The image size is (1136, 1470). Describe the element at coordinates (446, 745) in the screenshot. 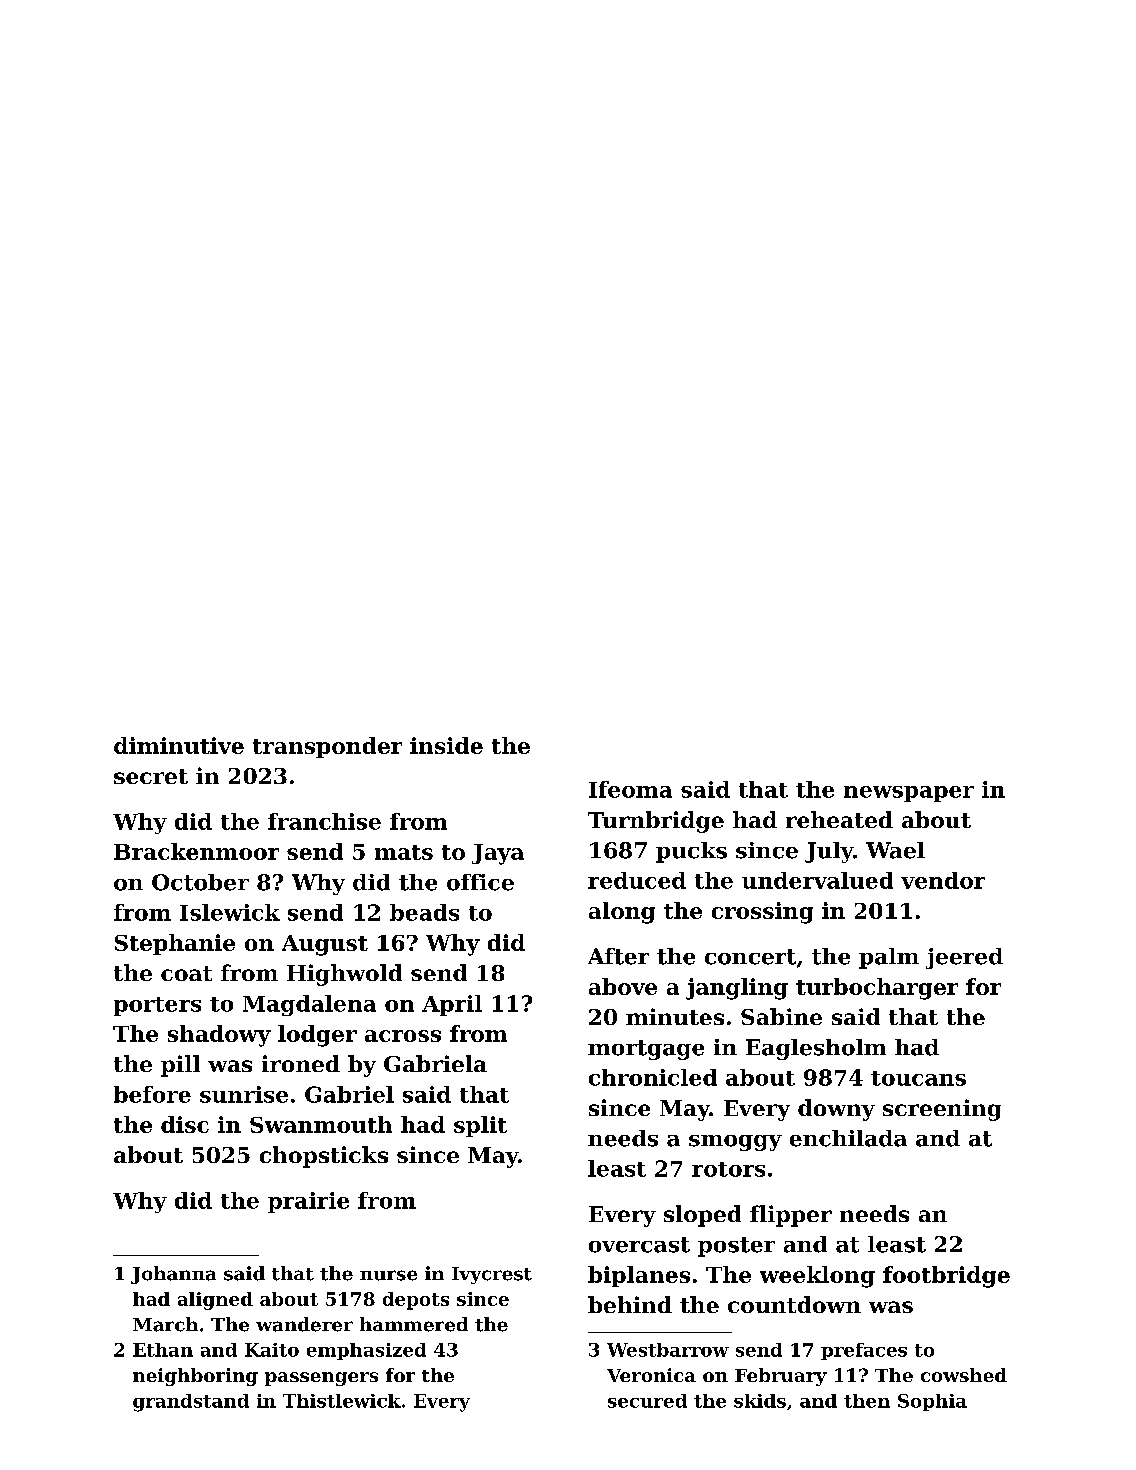

I see `inside` at that location.
